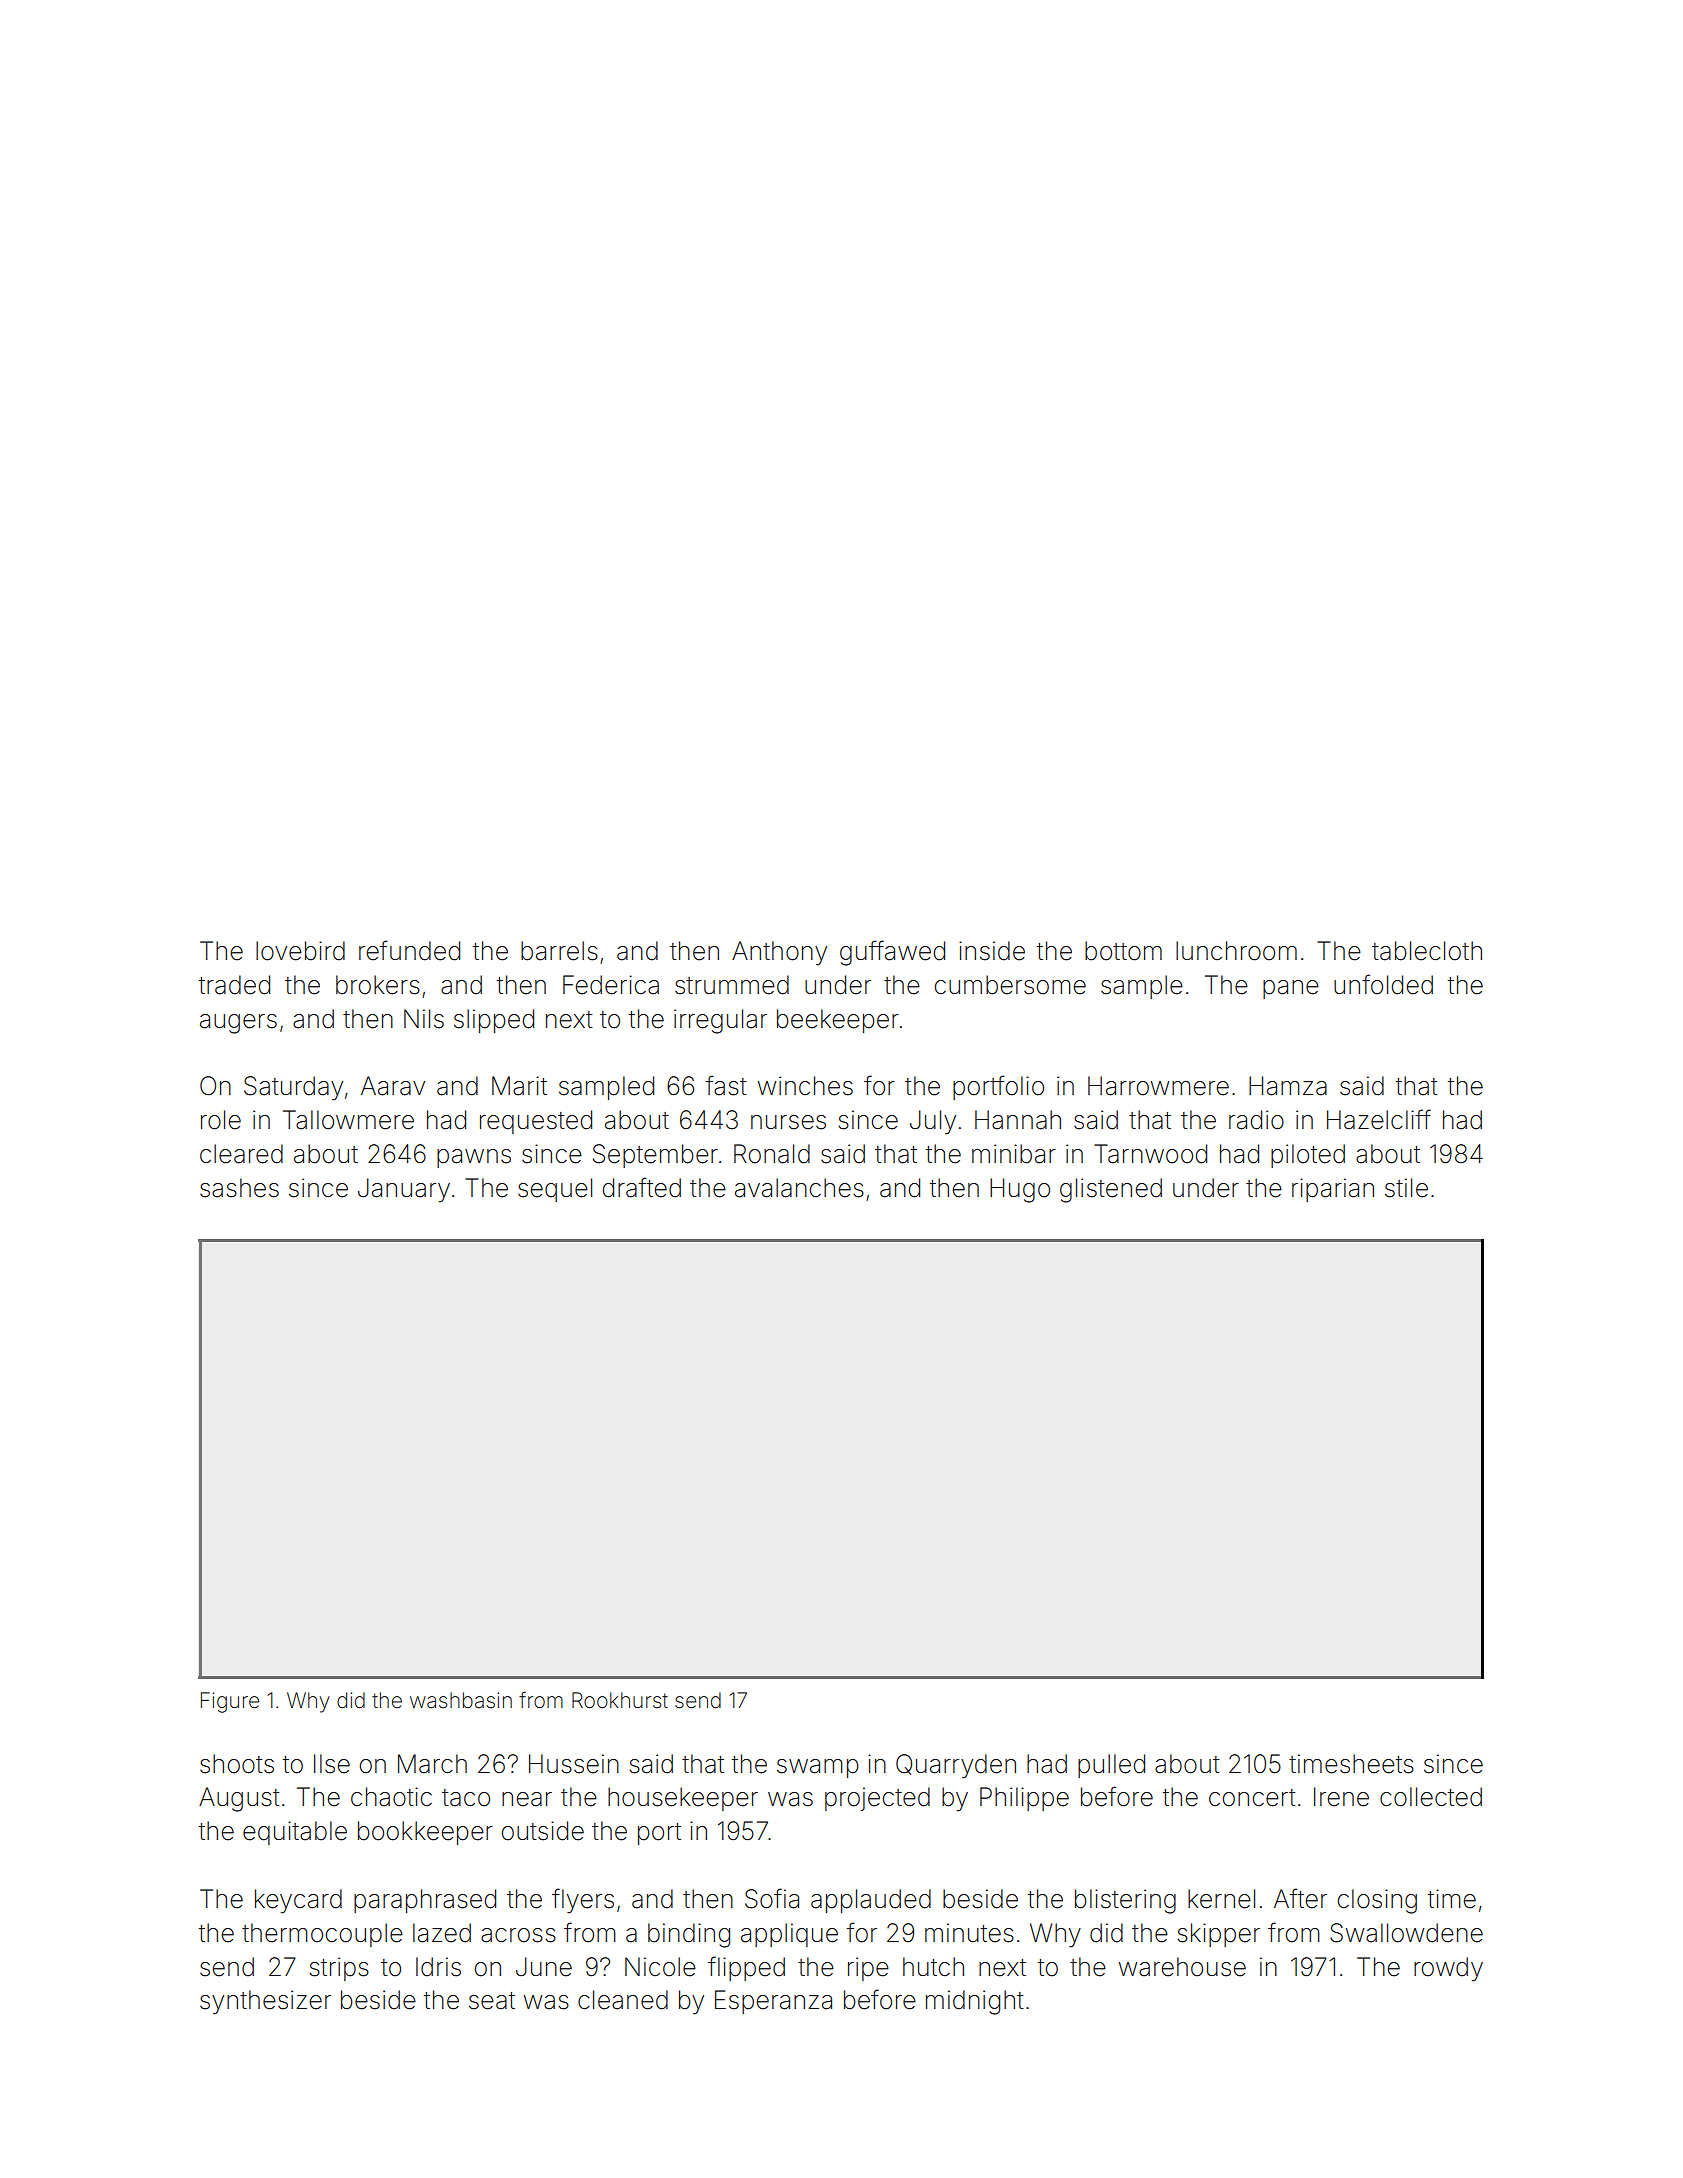  I want to click on glistened, so click(1111, 1190).
